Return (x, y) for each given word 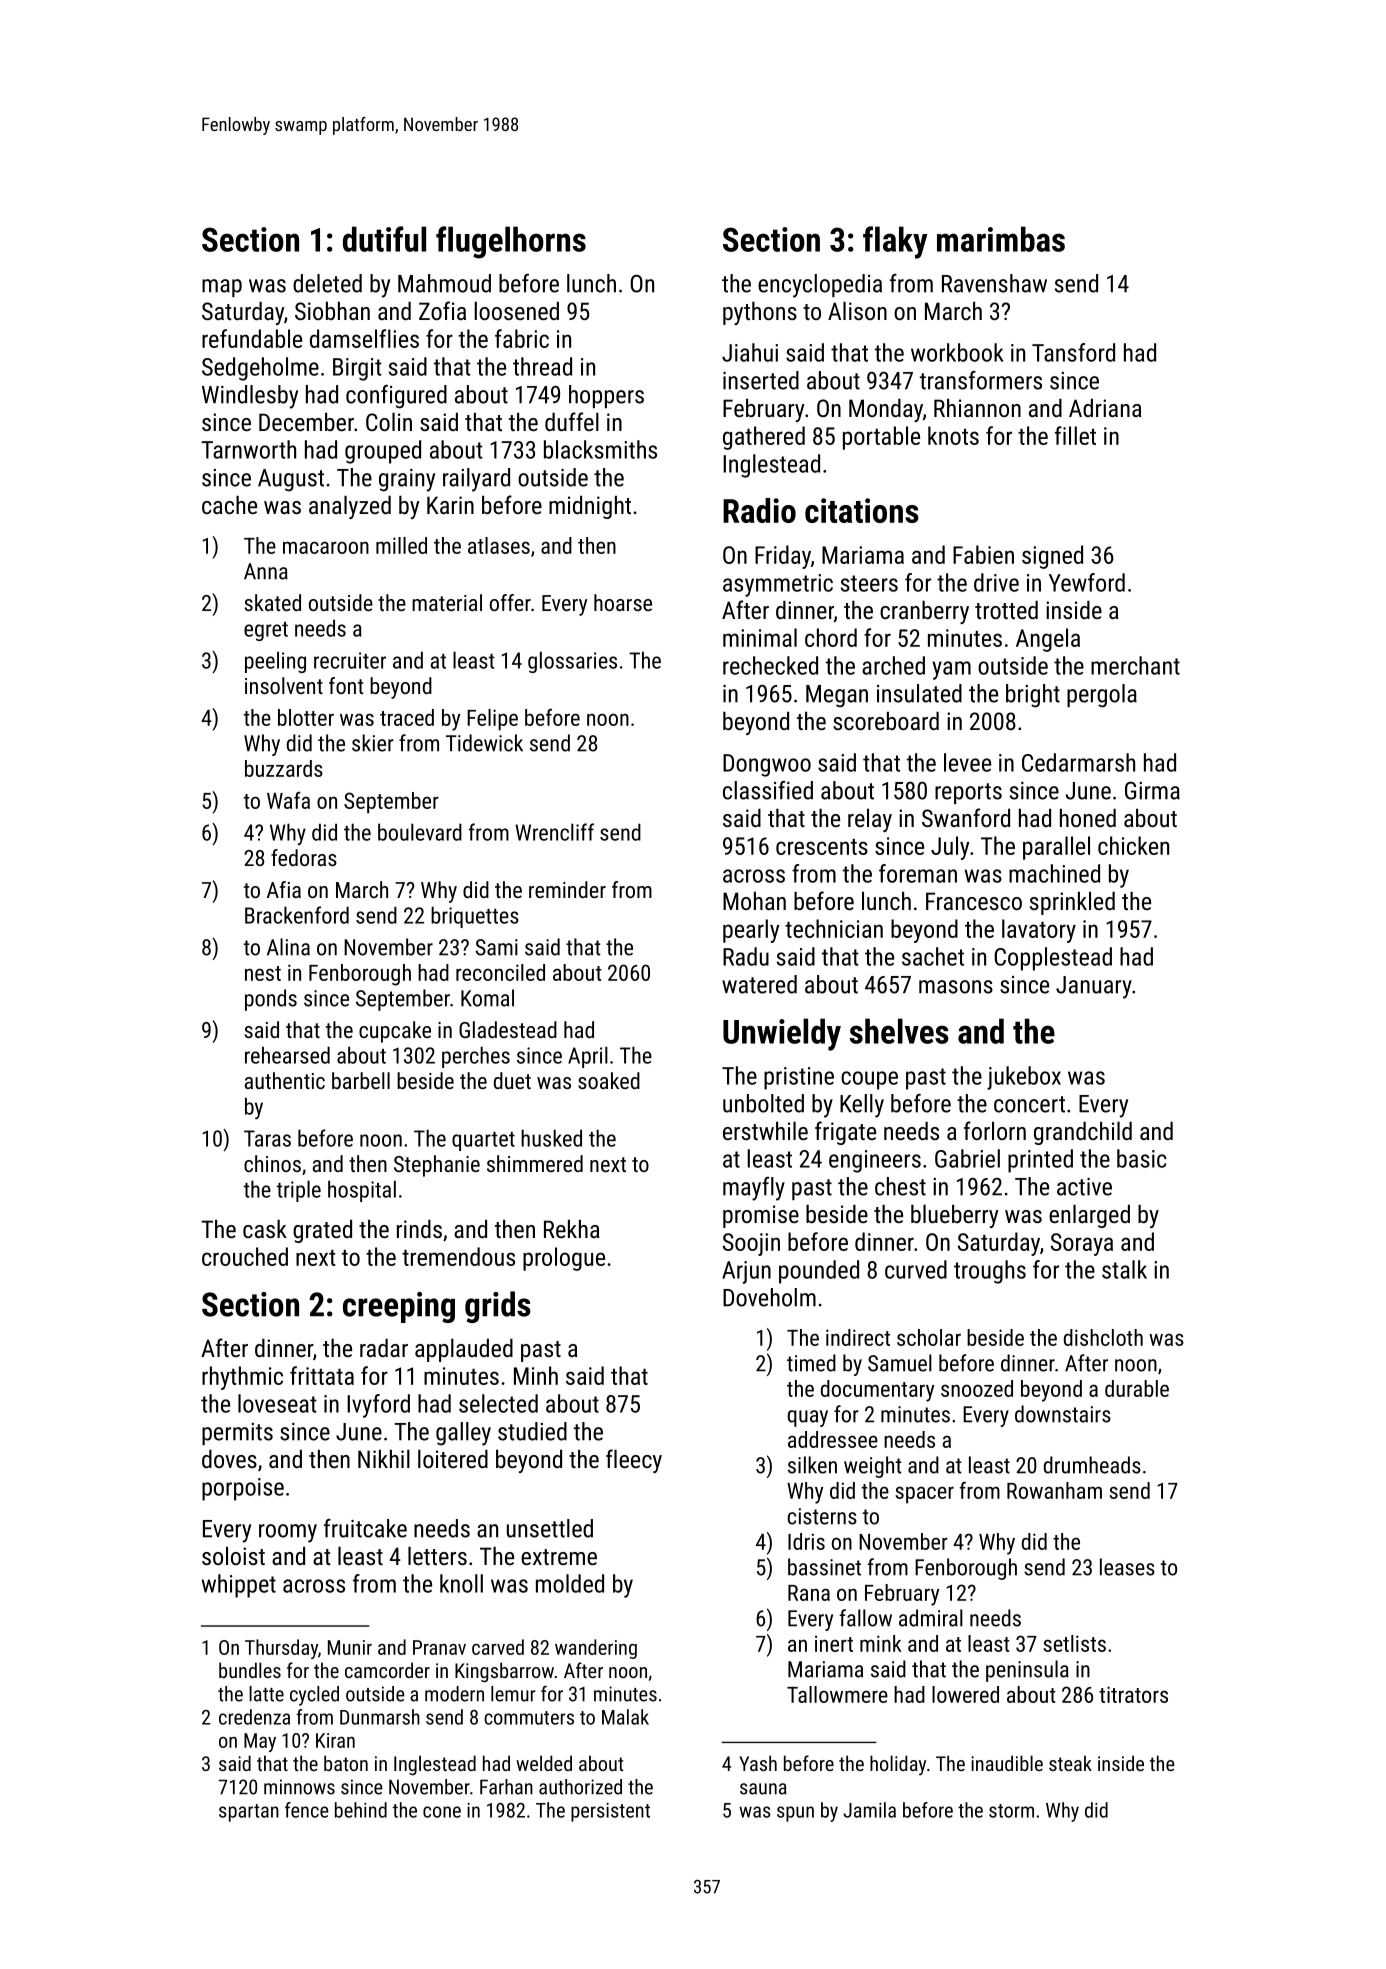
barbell (361, 1080)
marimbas (1001, 239)
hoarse (623, 602)
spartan (249, 1813)
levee (967, 762)
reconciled (500, 972)
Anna (266, 571)
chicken (1133, 845)
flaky (895, 242)
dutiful (384, 239)
